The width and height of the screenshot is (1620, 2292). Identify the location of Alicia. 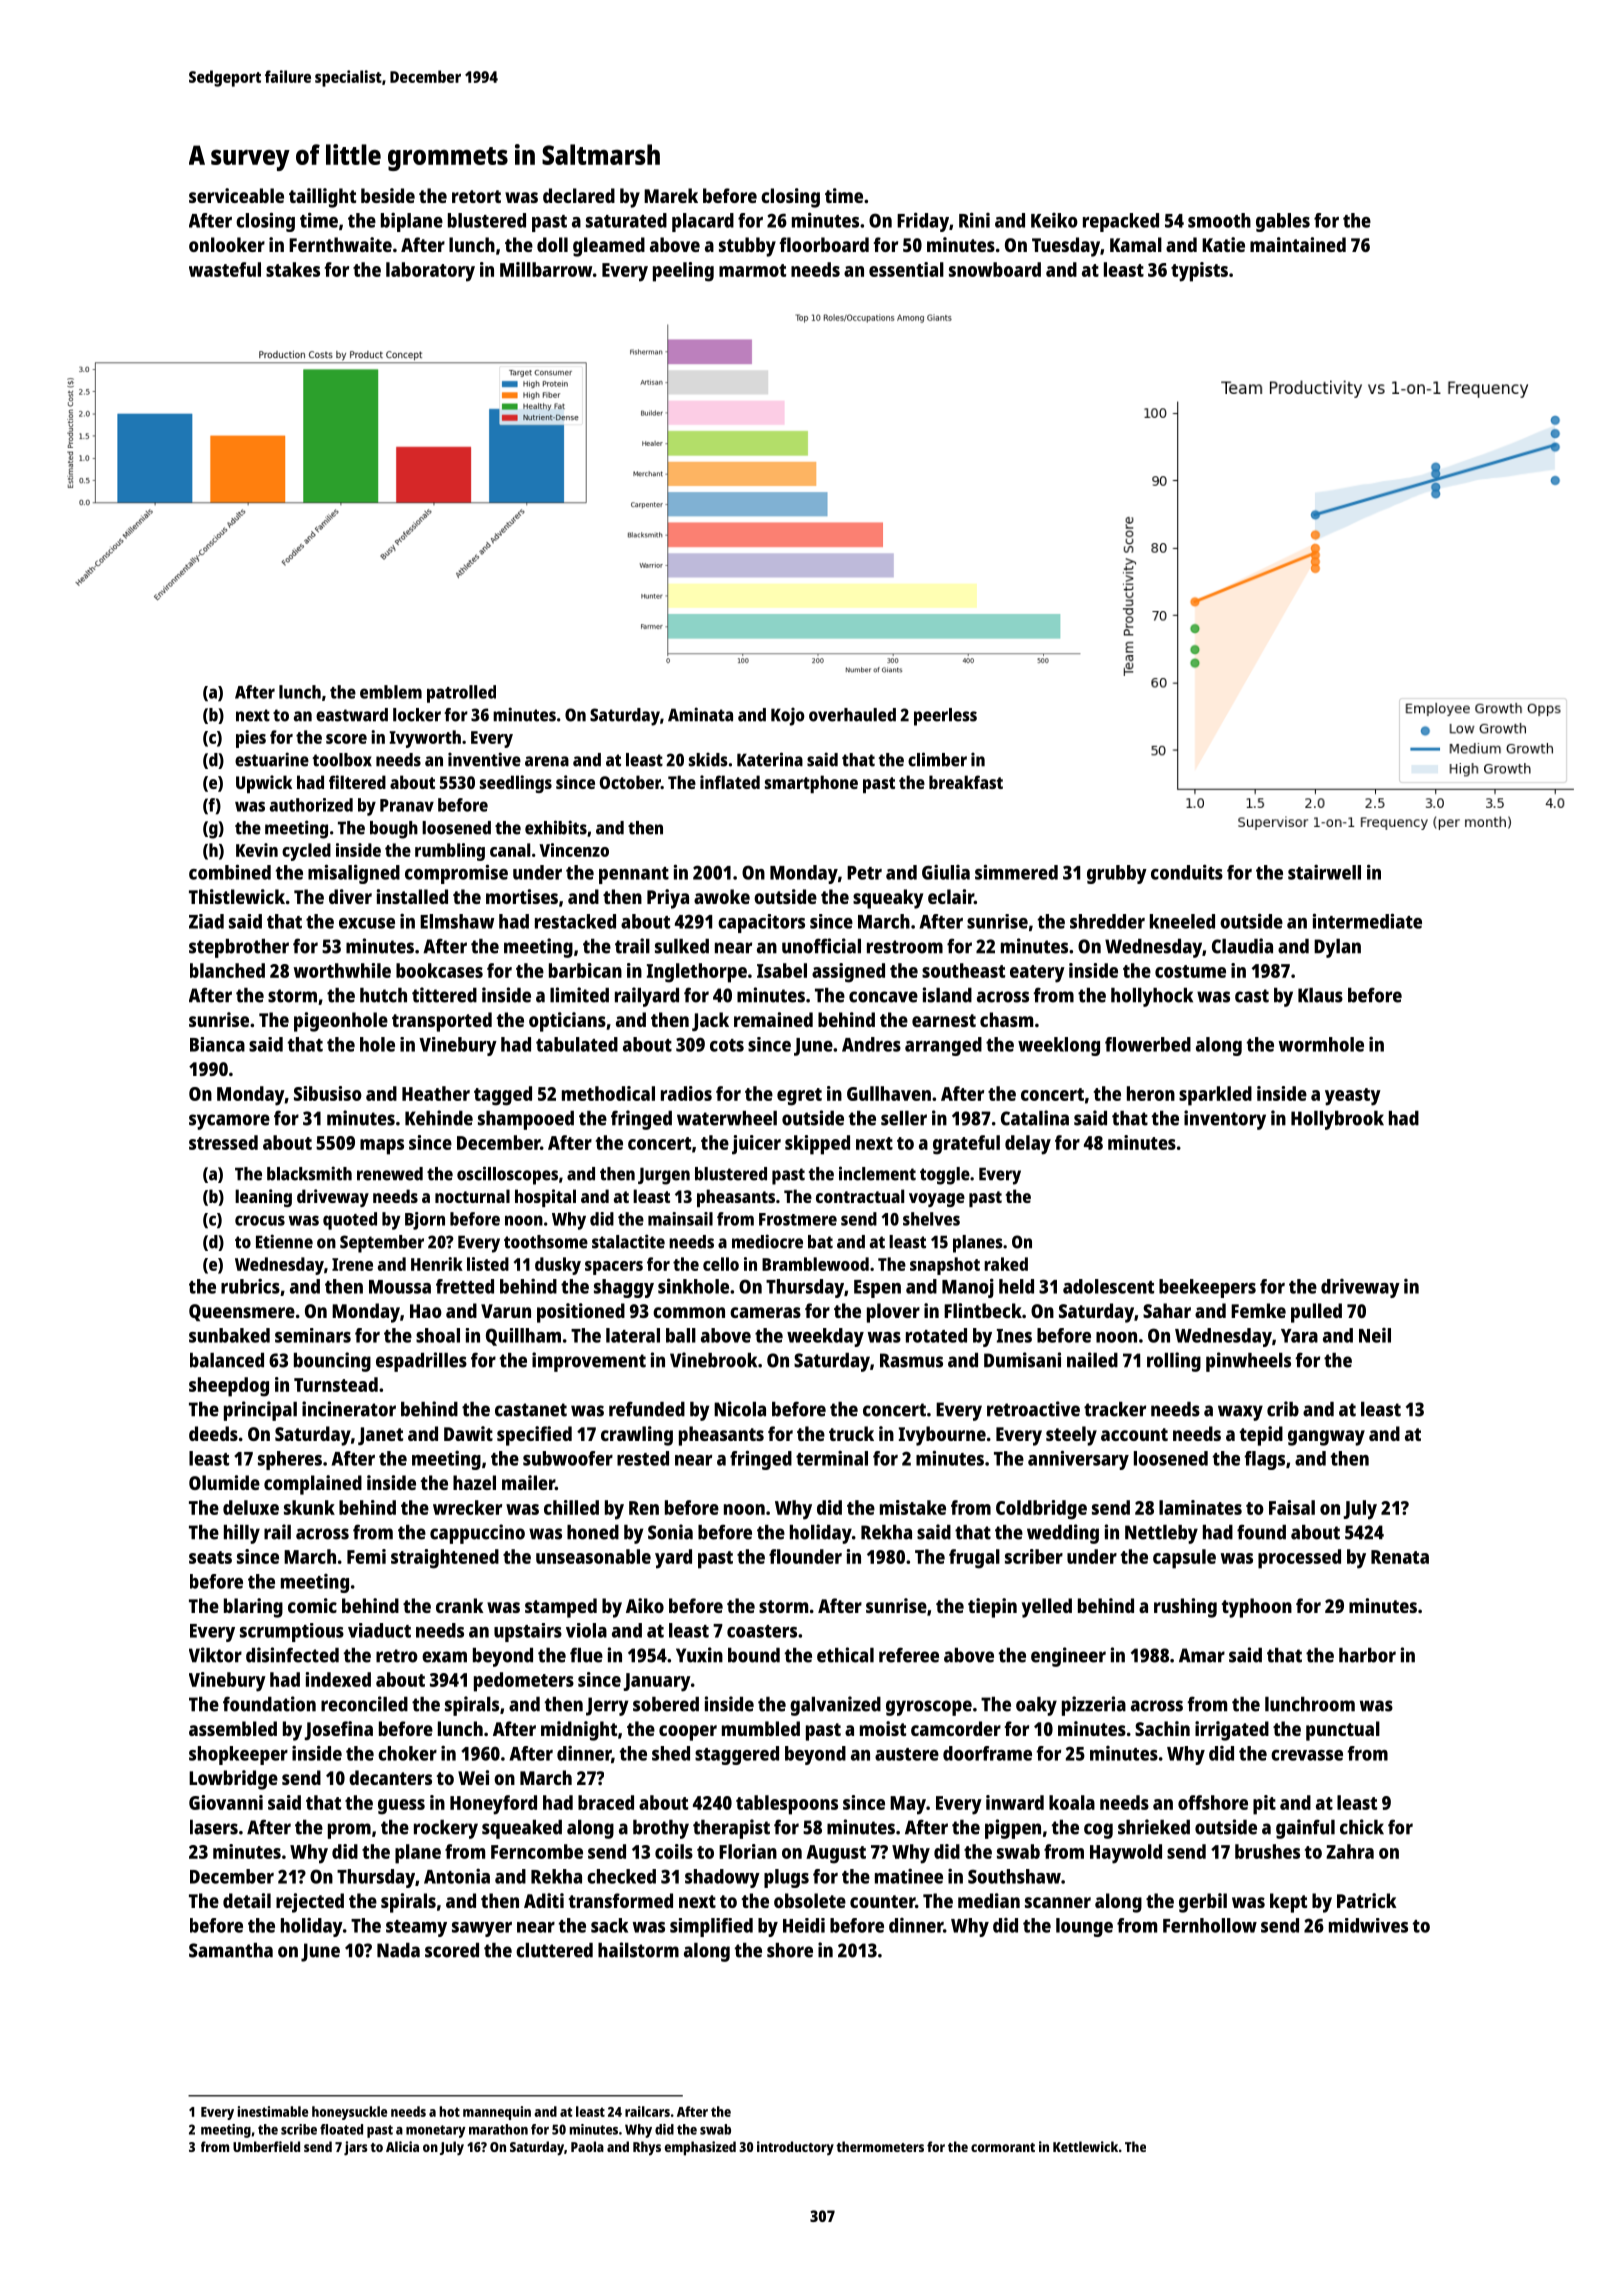
(402, 2146).
